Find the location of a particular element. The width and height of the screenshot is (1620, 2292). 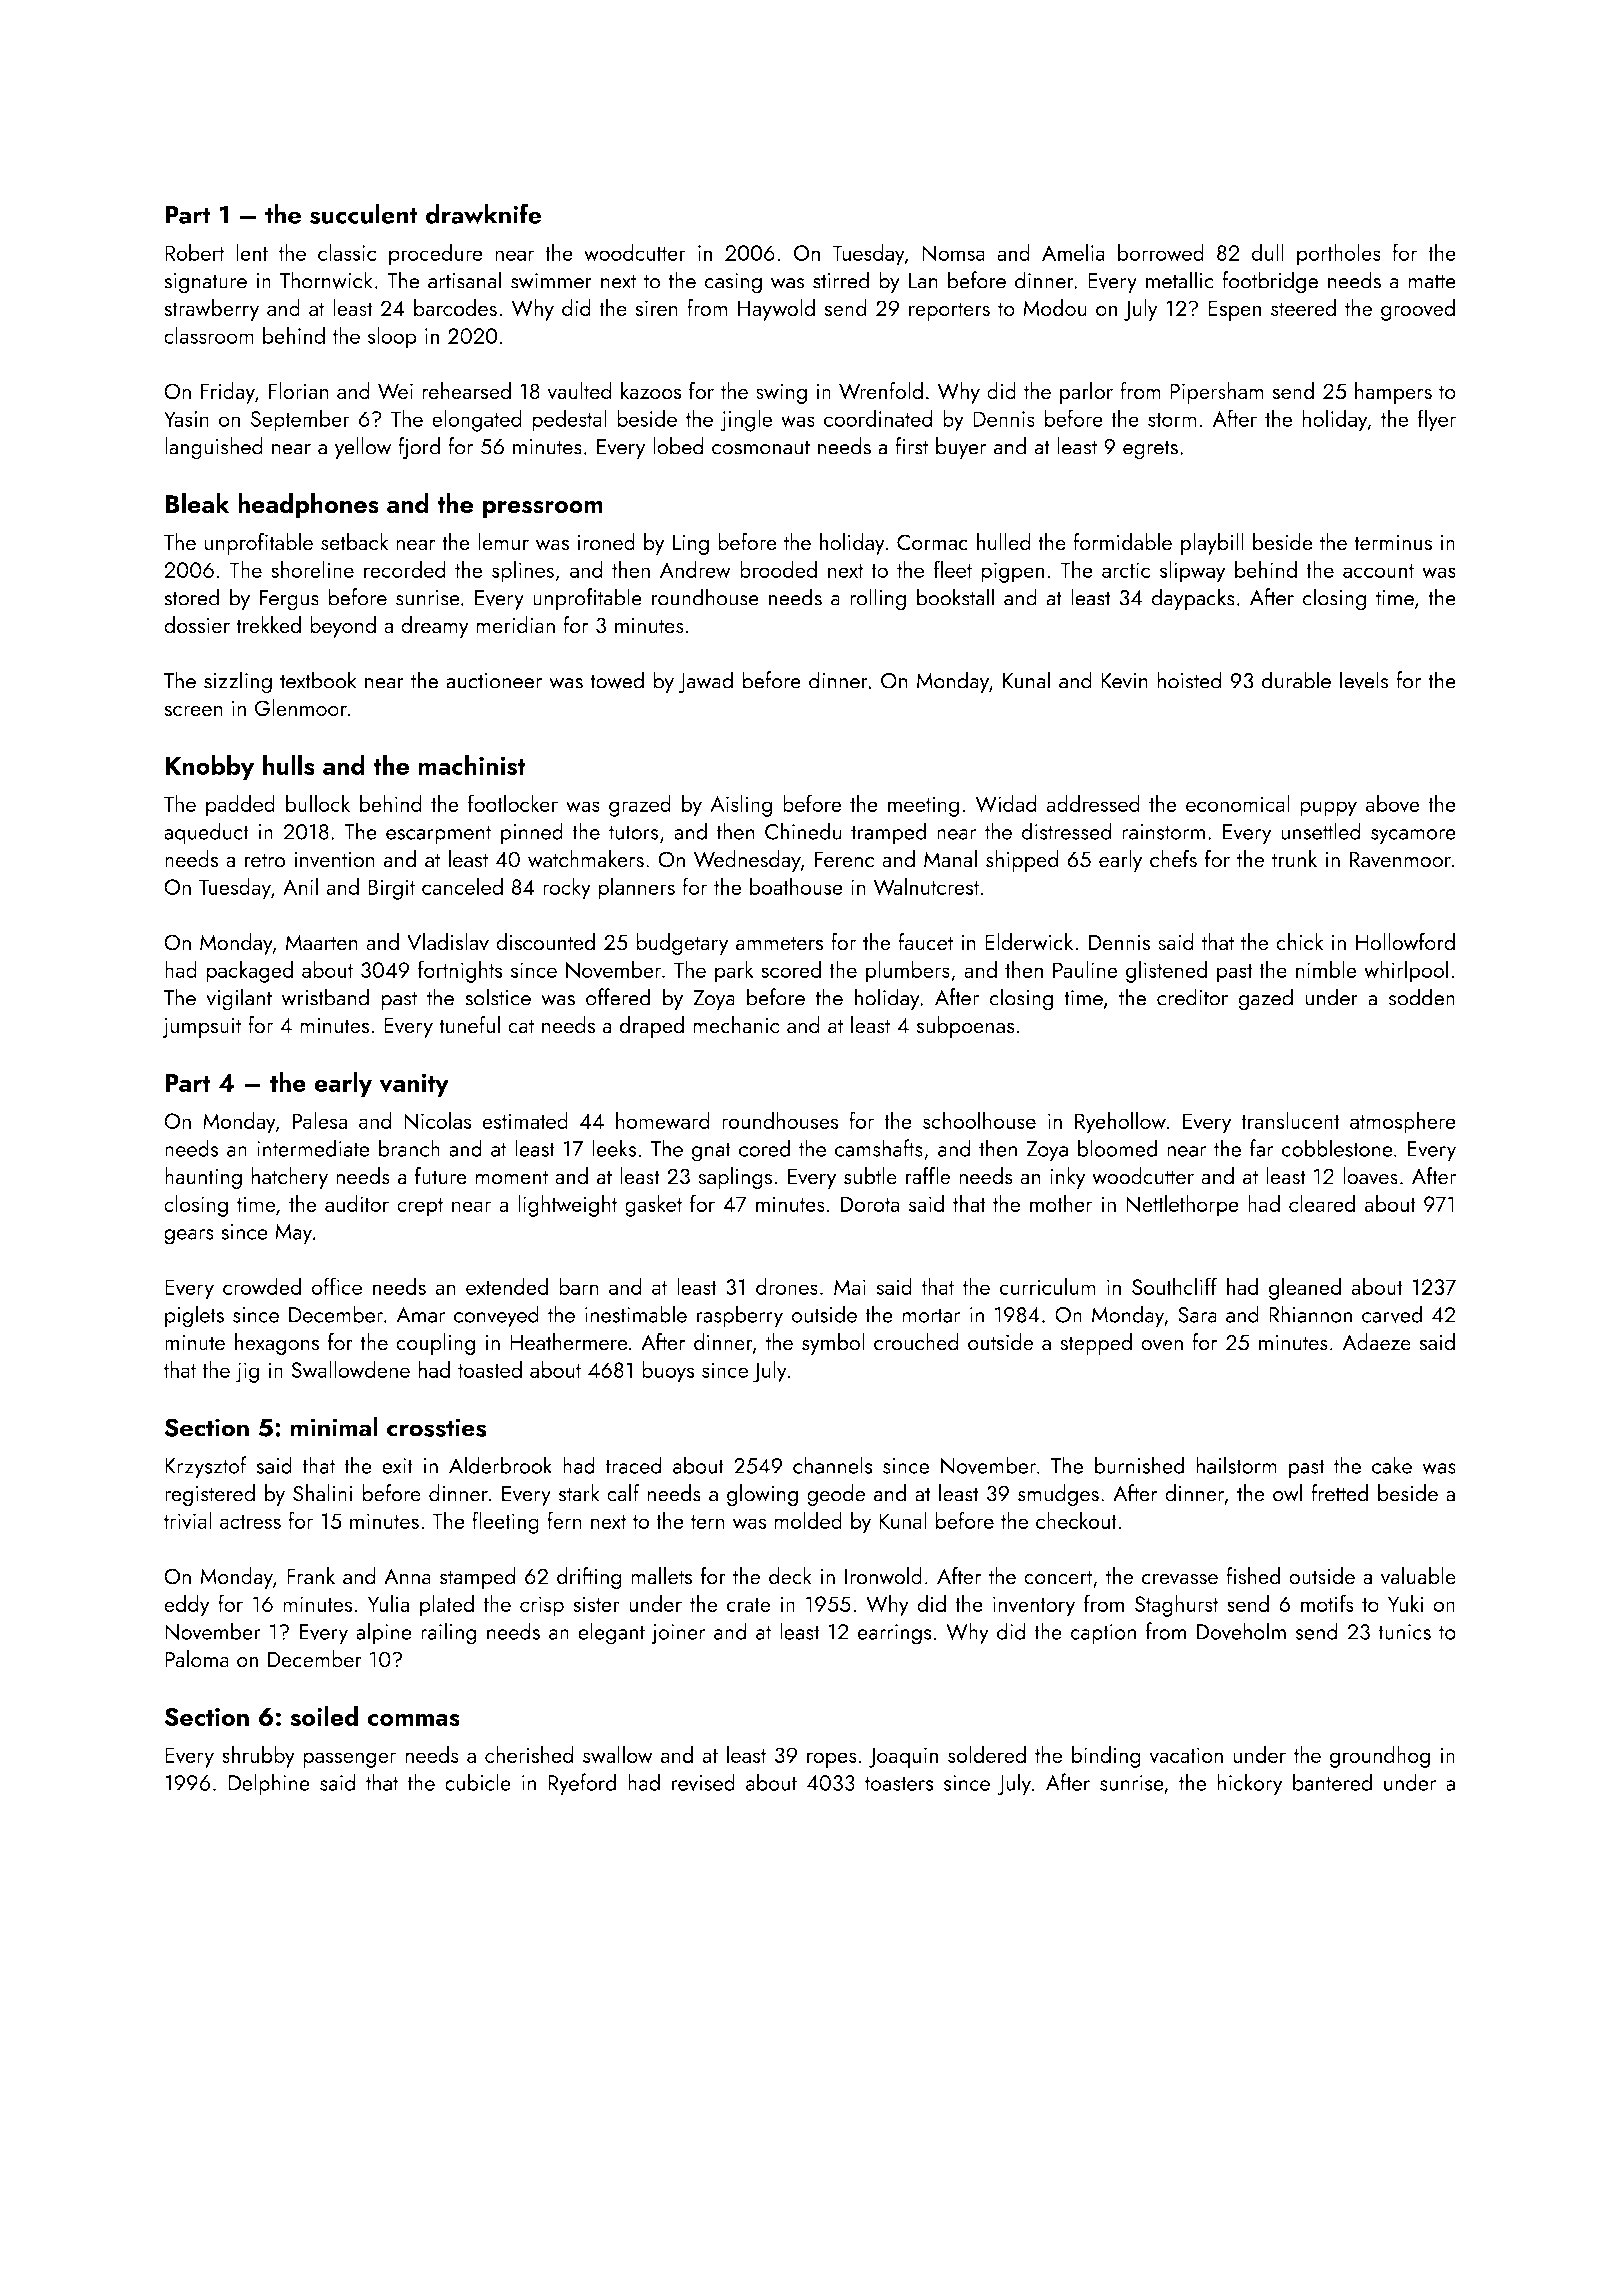

symbol is located at coordinates (833, 1344).
